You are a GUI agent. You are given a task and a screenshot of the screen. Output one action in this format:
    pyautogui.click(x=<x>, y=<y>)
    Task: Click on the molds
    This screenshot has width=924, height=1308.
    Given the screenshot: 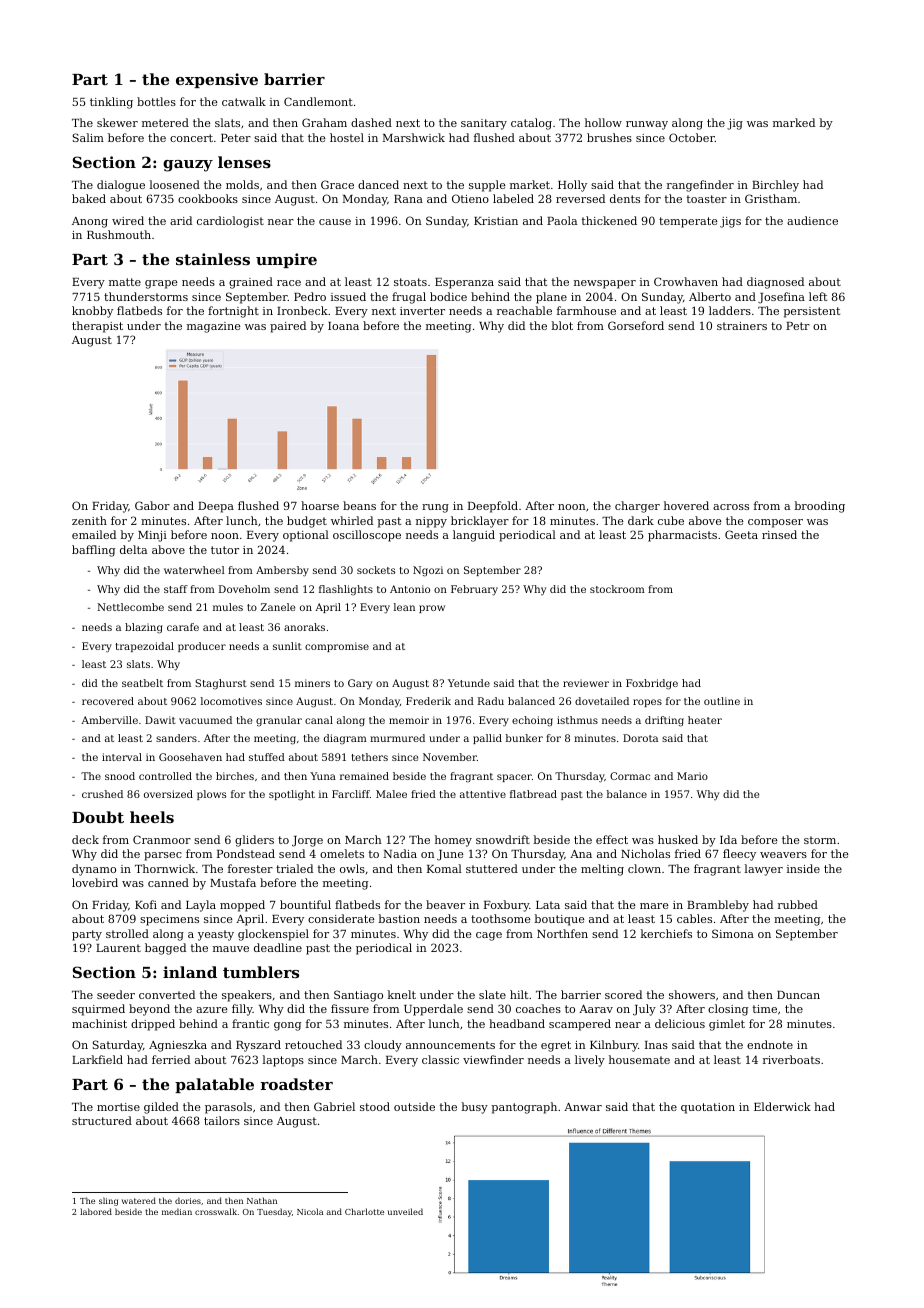 What is the action you would take?
    pyautogui.click(x=242, y=184)
